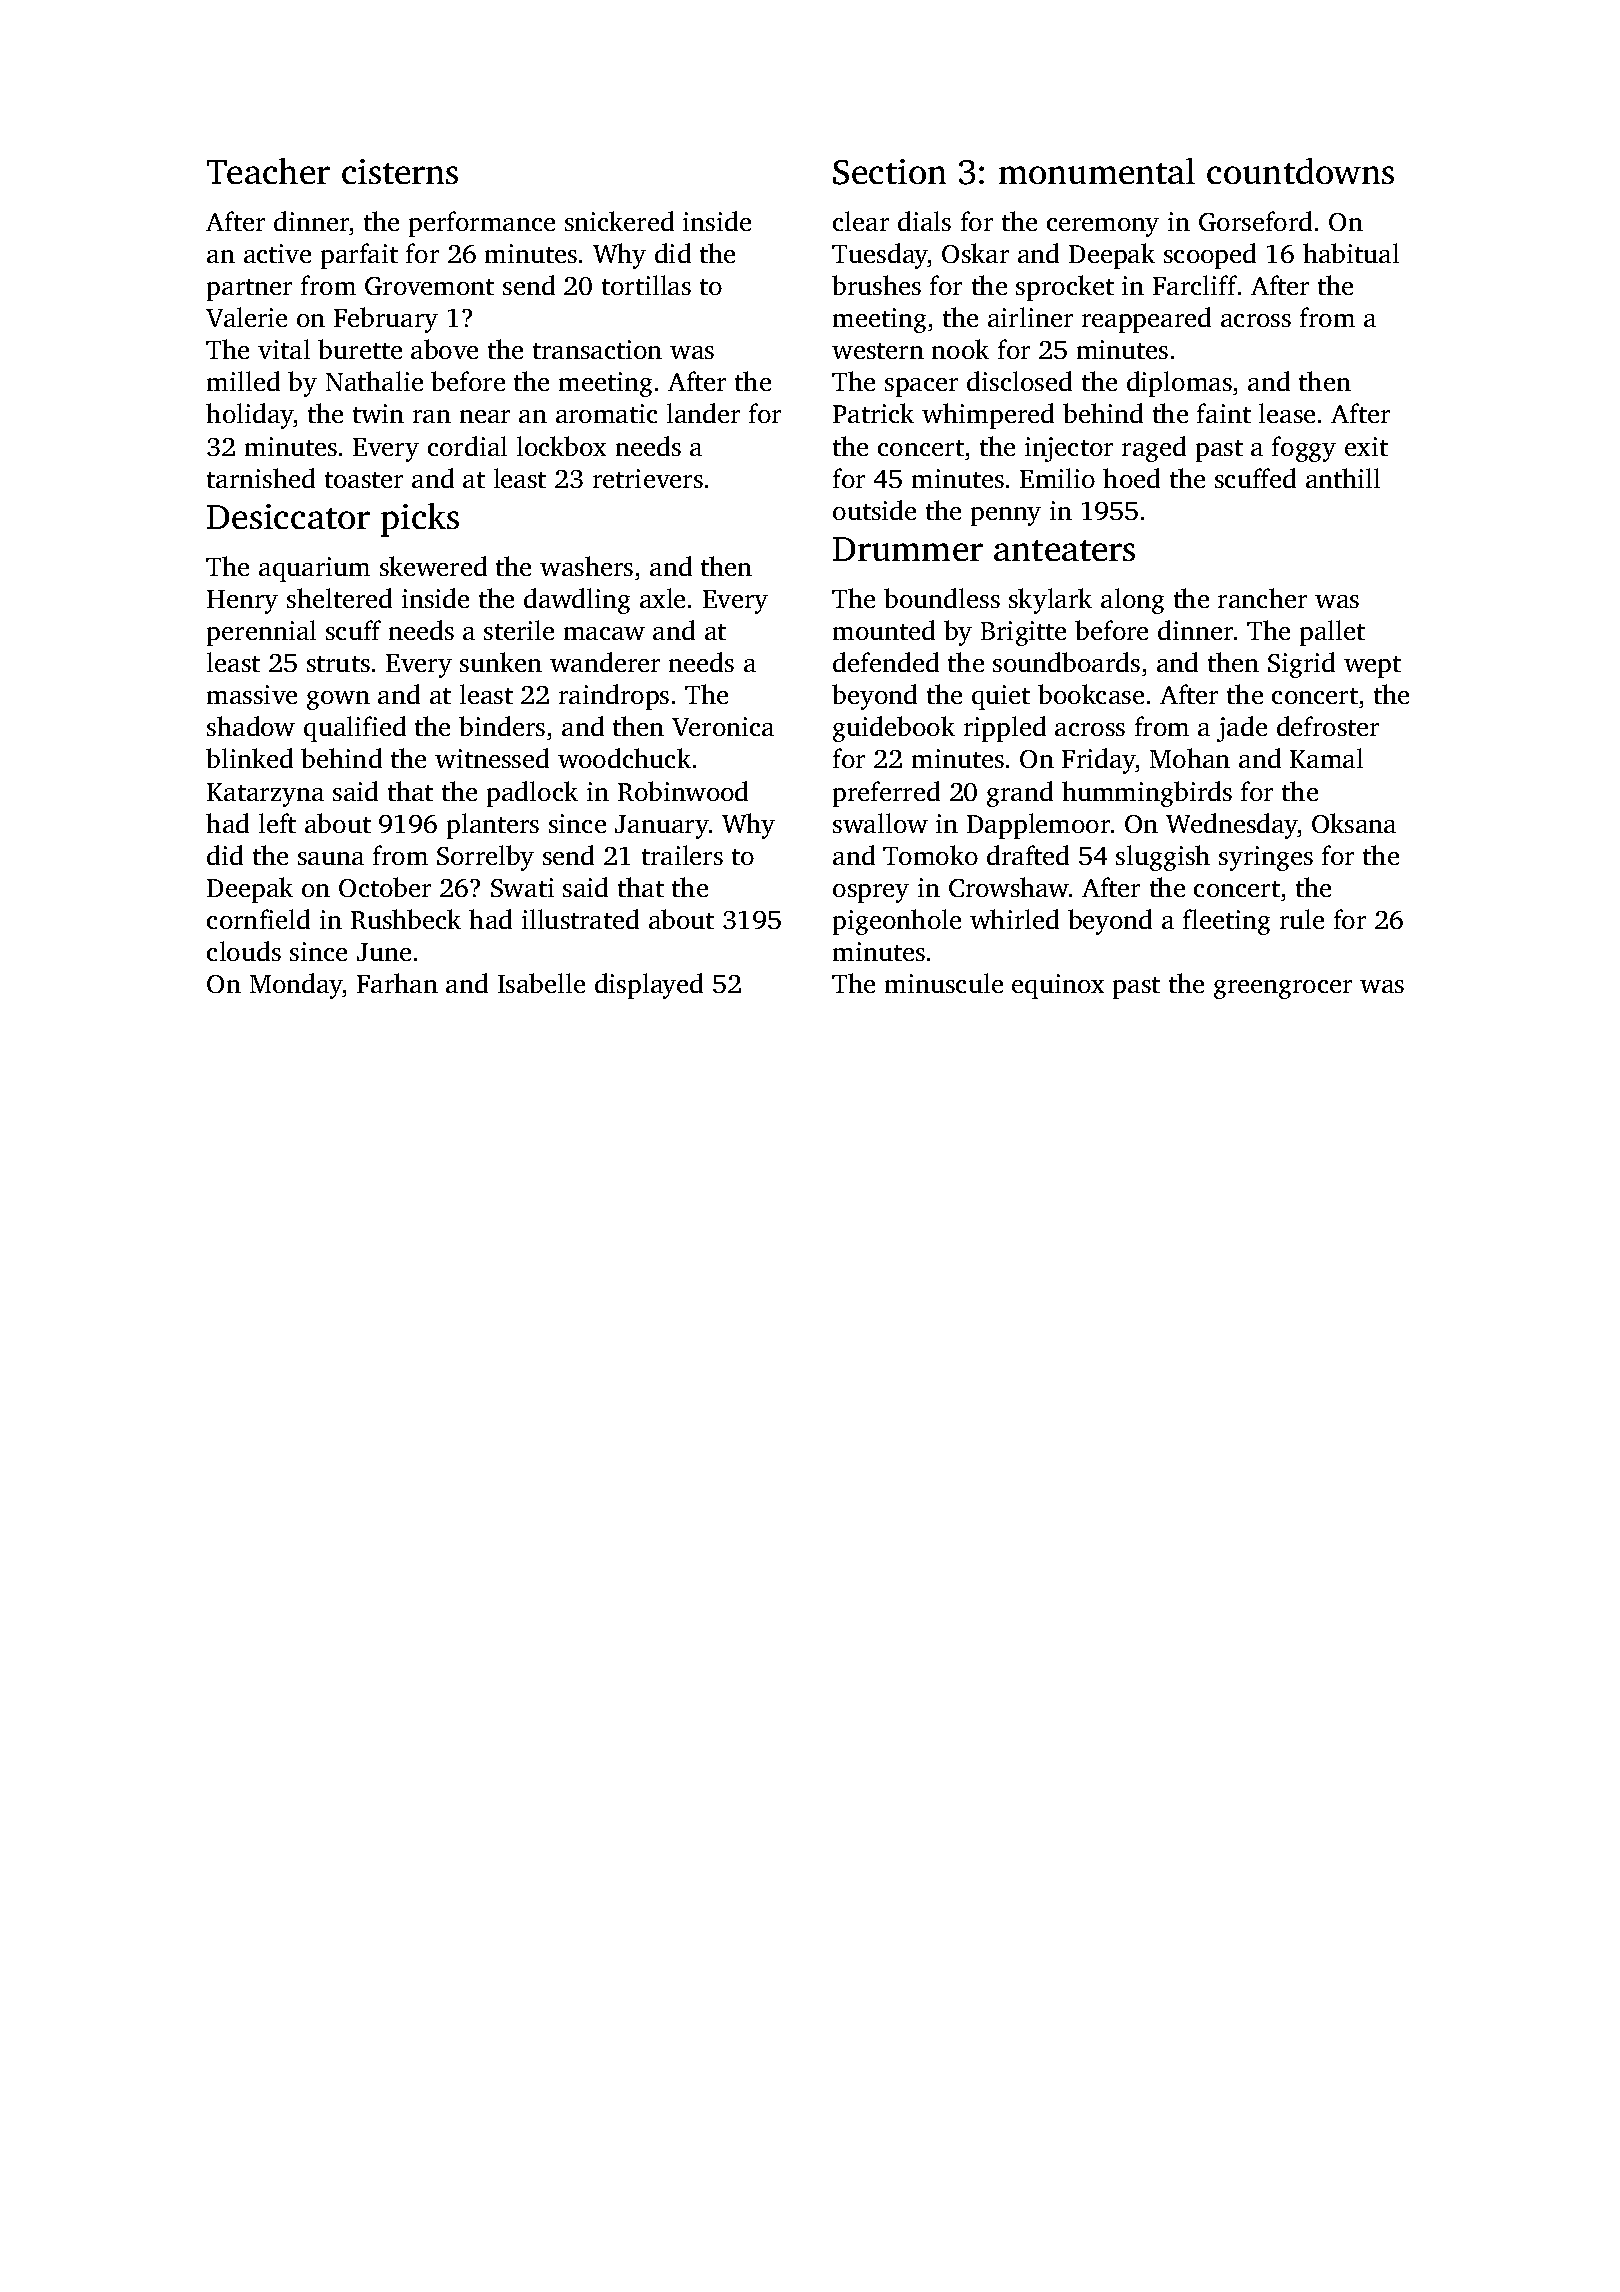 The width and height of the image is (1620, 2292). What do you see at coordinates (1300, 171) in the image?
I see `countdowns` at bounding box center [1300, 171].
